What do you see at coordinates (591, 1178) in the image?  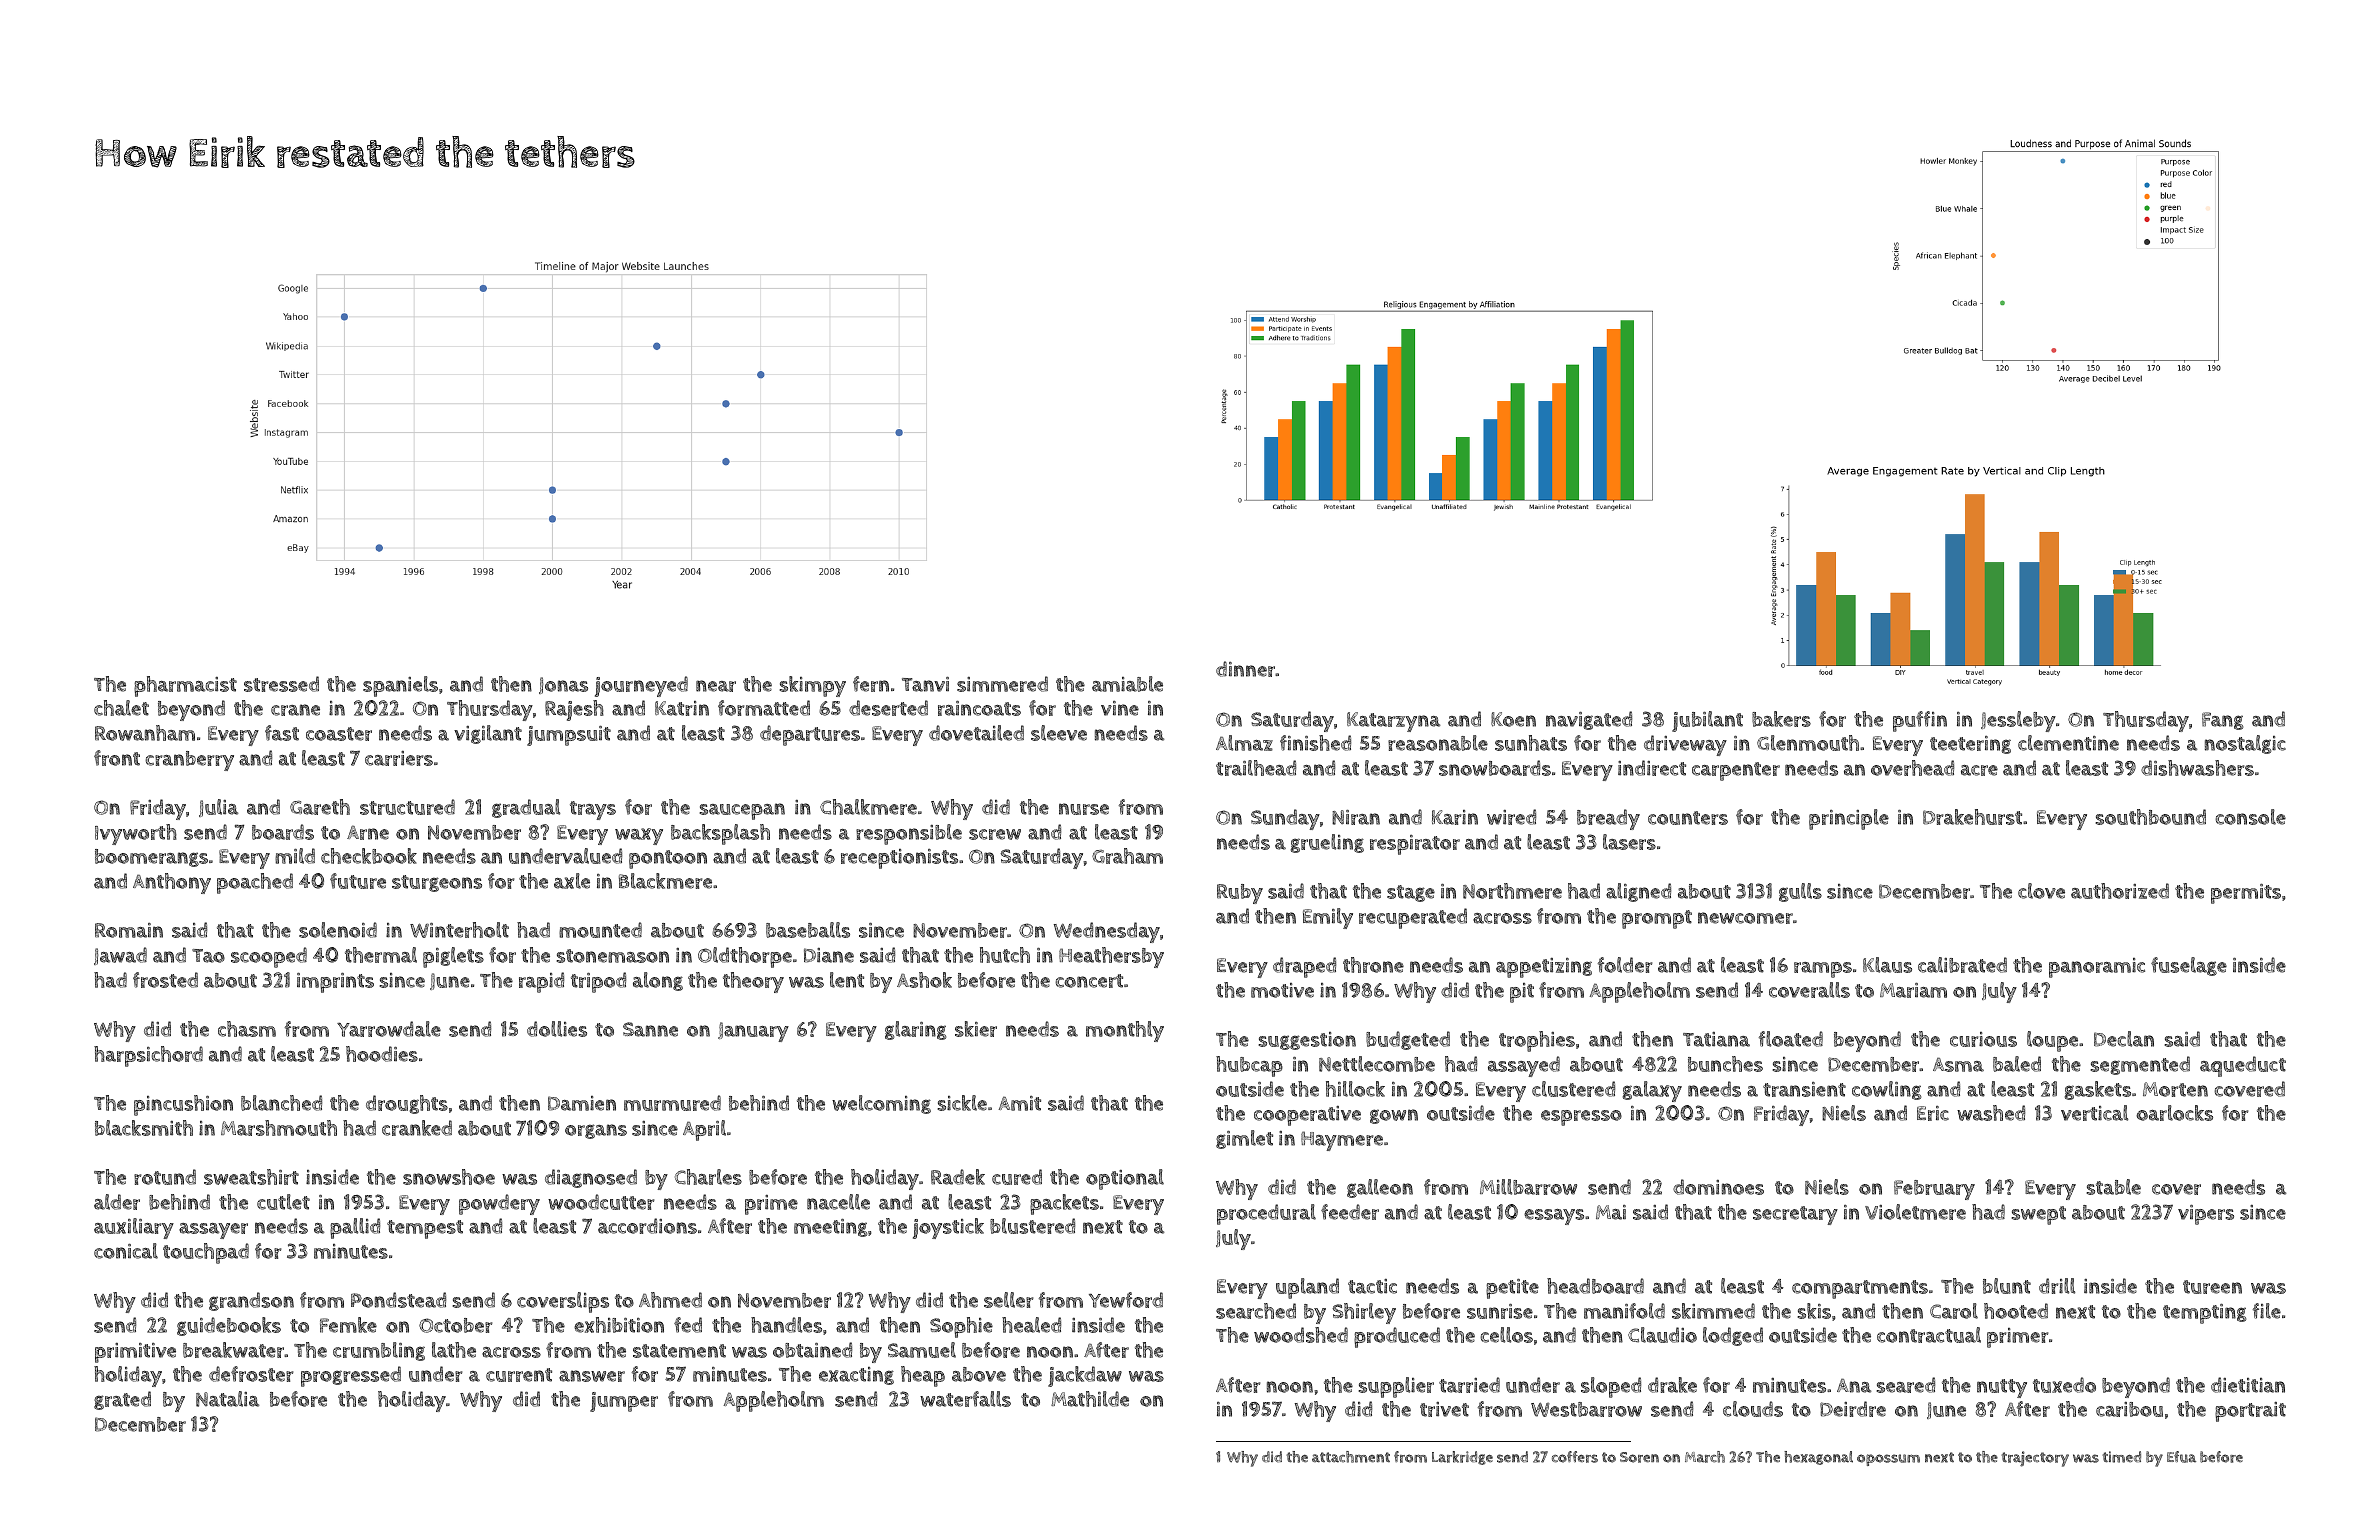 I see `diagnosed` at bounding box center [591, 1178].
